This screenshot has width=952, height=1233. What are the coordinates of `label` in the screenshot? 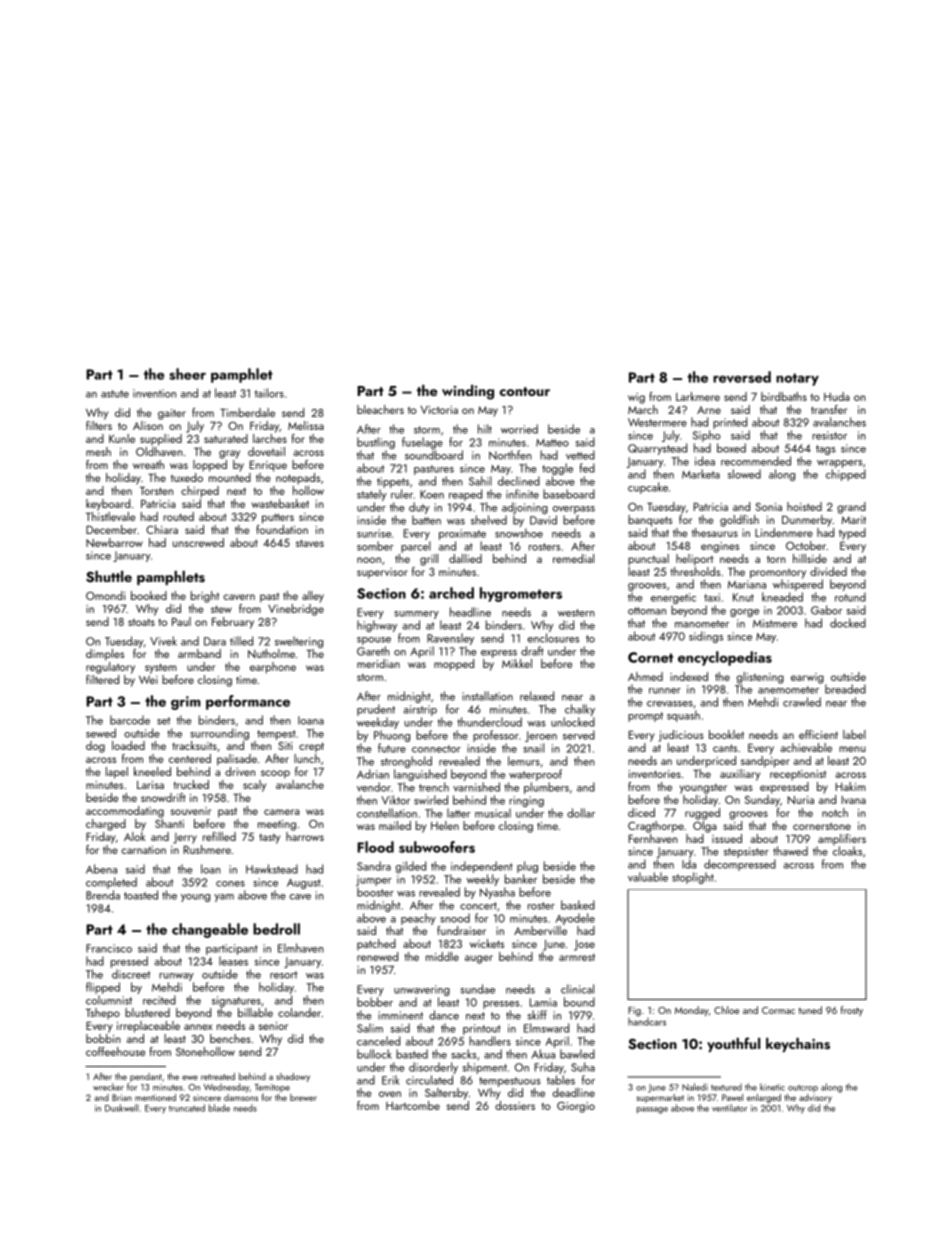 It's located at (854, 734).
